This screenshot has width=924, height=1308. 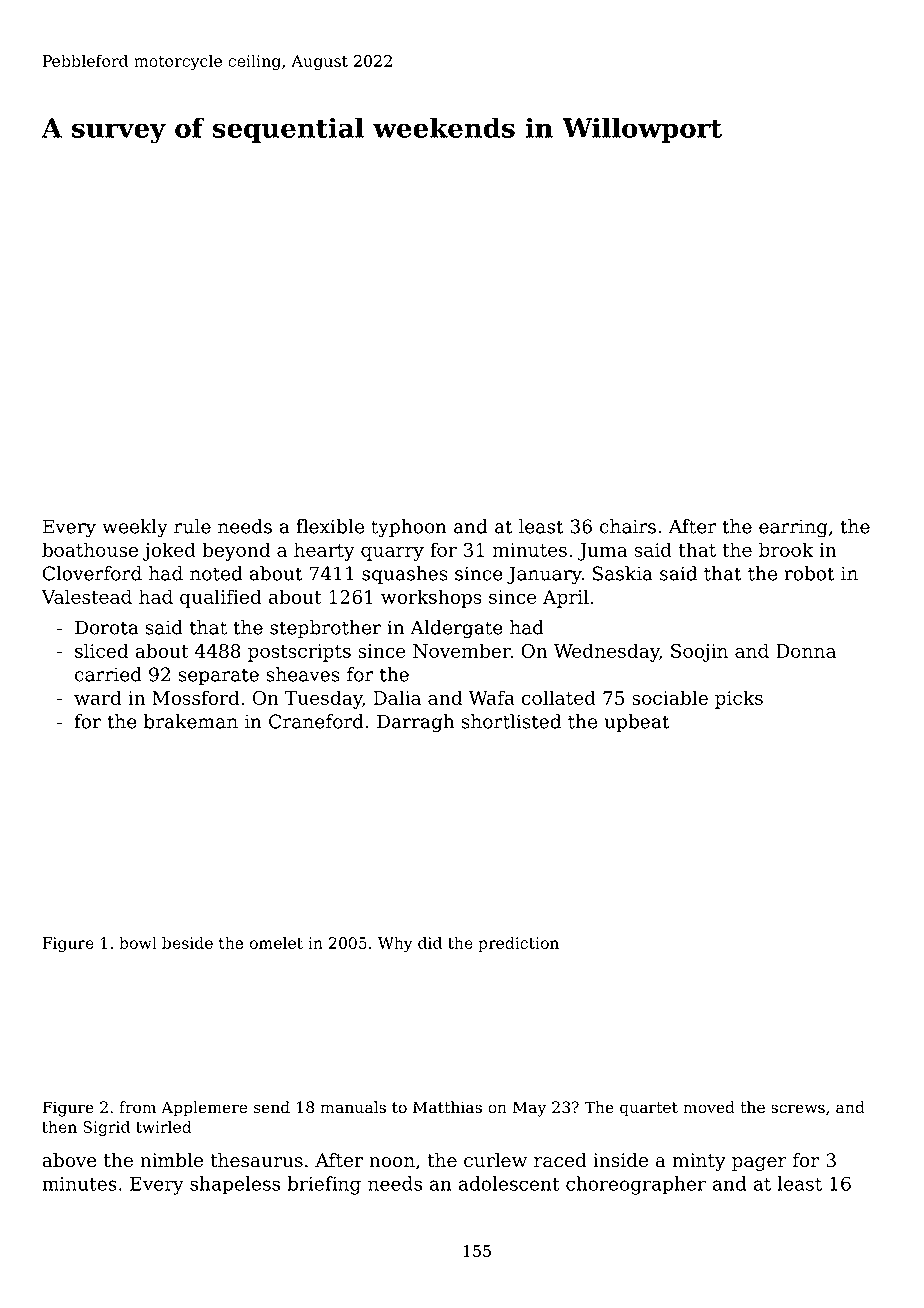 I want to click on Darragh, so click(x=415, y=723).
